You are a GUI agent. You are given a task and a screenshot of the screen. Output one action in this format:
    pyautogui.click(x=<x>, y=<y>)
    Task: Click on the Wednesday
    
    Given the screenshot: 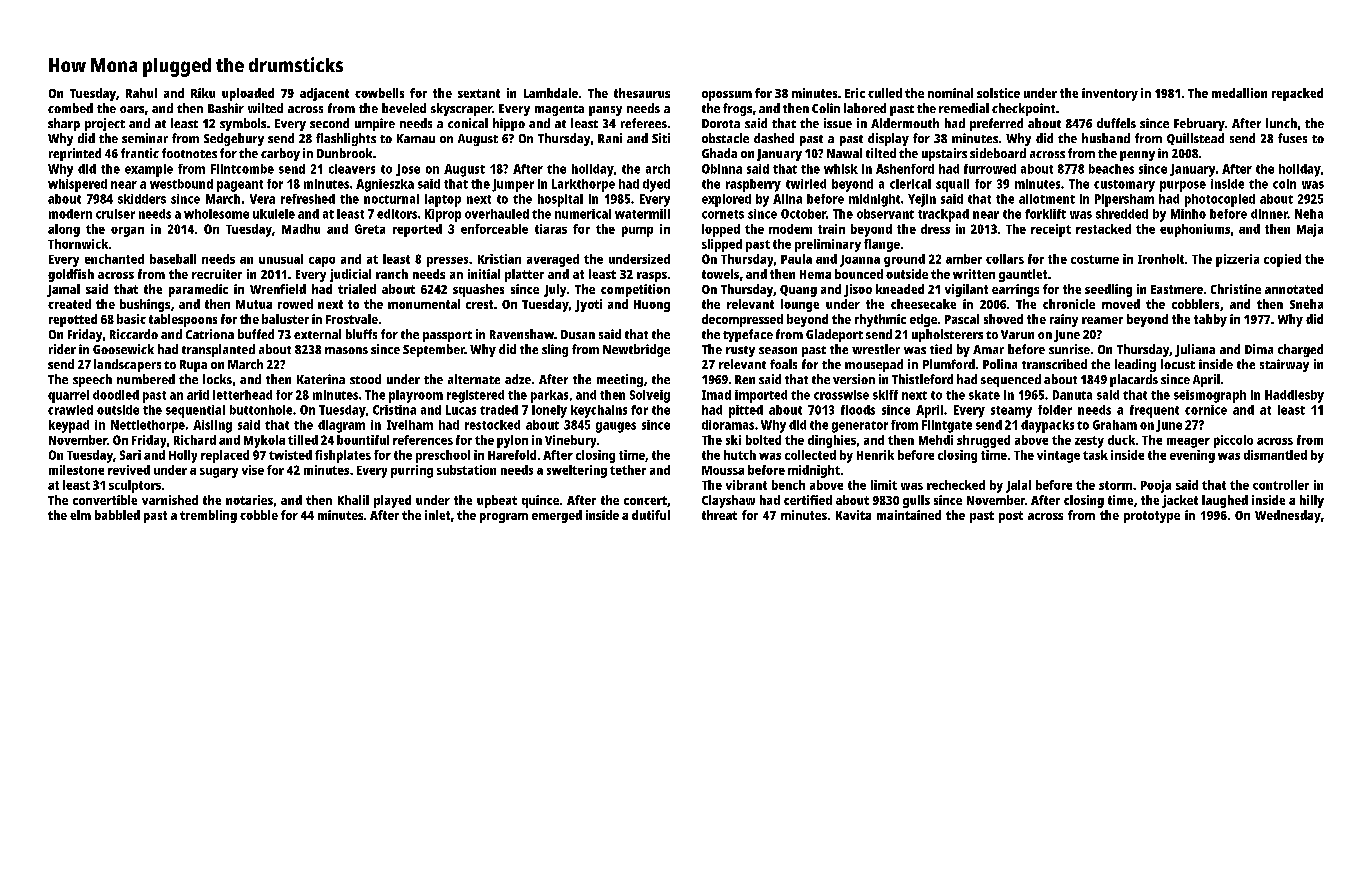 What is the action you would take?
    pyautogui.click(x=1288, y=516)
